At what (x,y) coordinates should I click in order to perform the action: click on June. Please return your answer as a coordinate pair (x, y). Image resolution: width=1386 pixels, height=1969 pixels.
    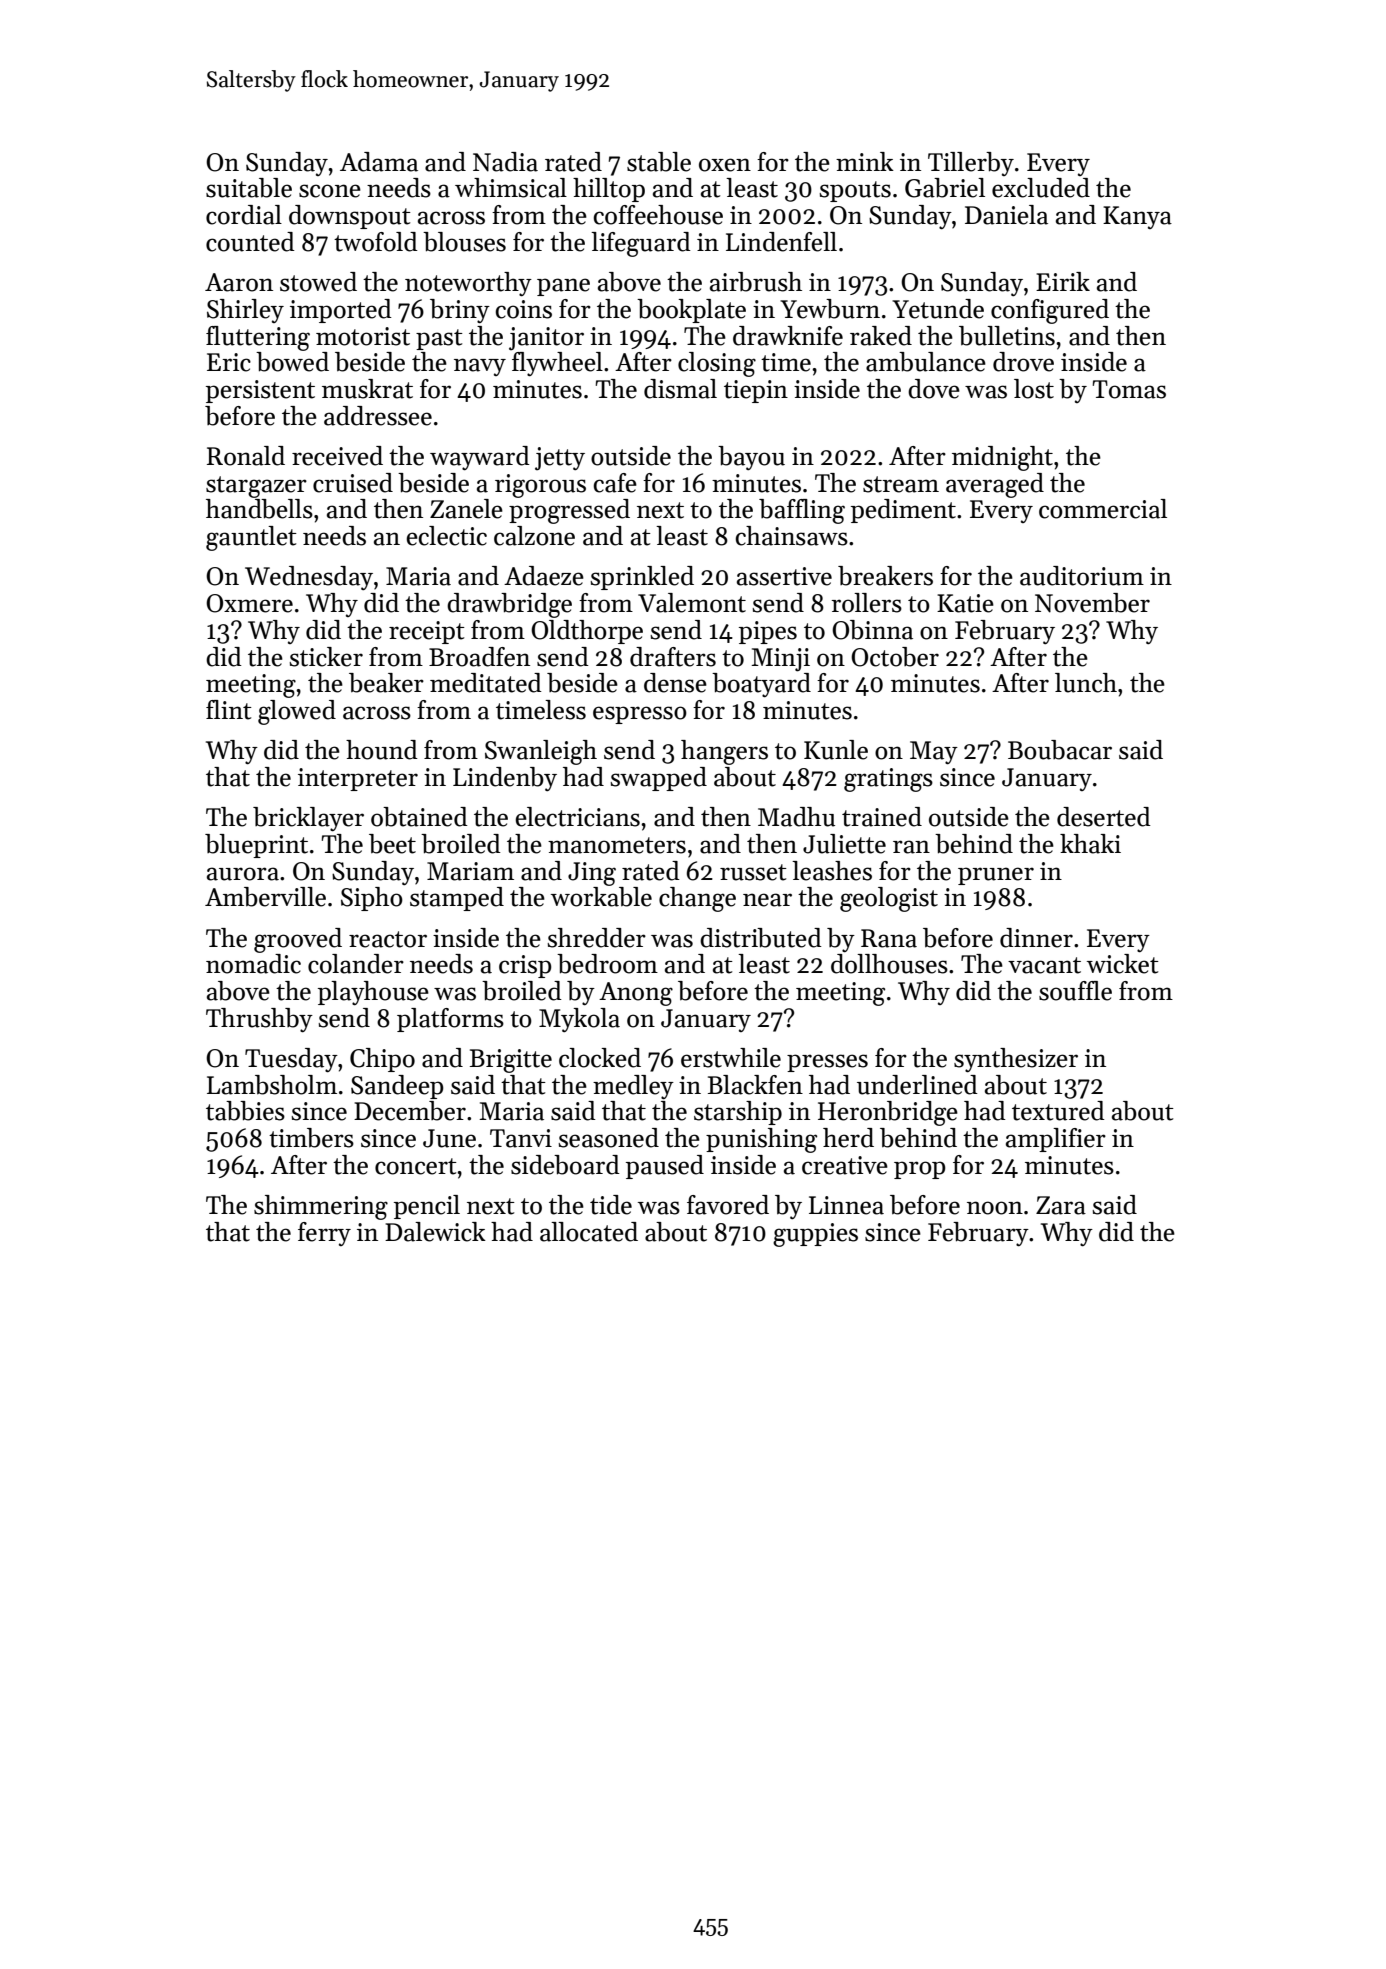
    Looking at the image, I should click on (449, 1138).
